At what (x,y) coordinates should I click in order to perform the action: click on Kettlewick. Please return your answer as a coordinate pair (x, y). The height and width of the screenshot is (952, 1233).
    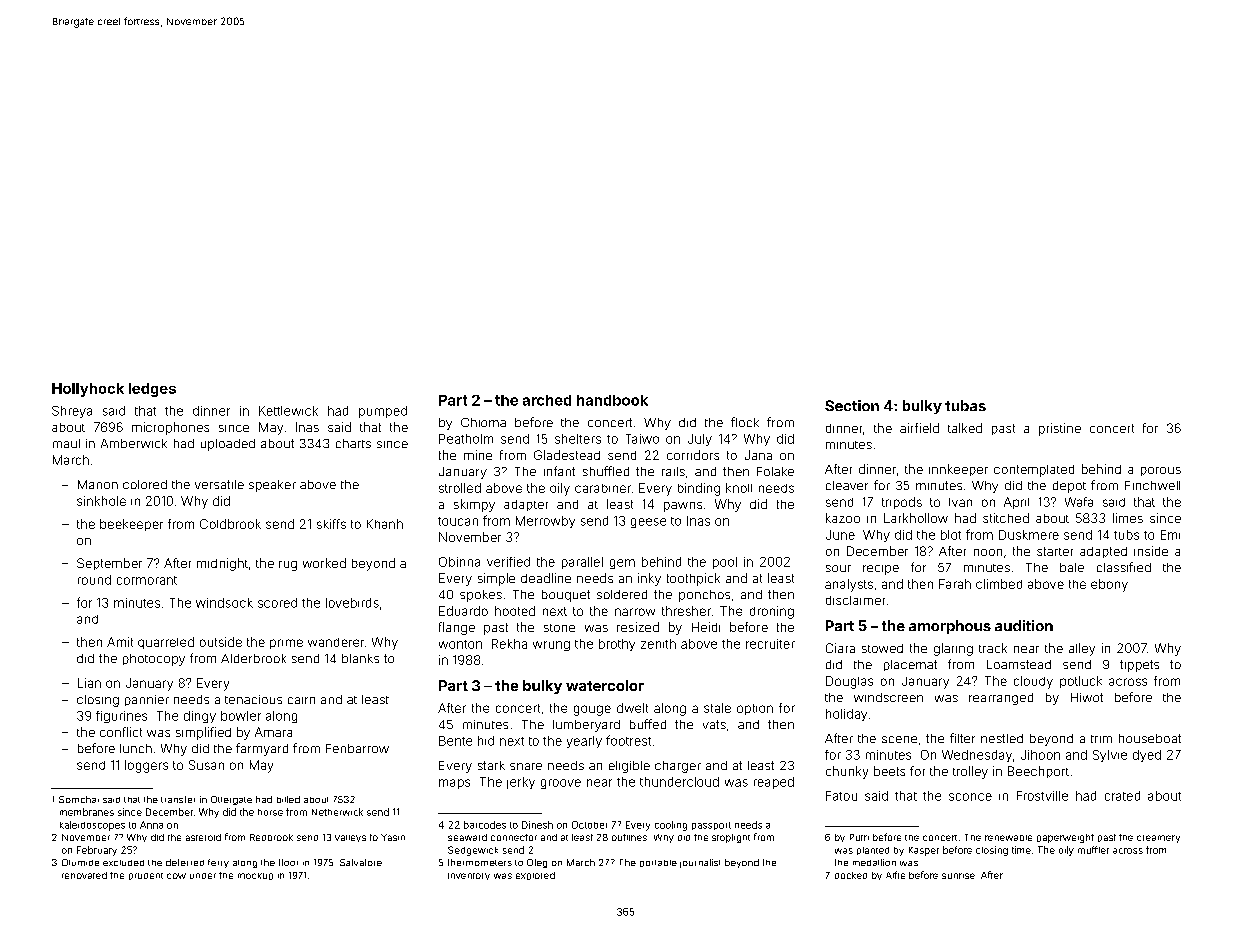
    Looking at the image, I should click on (288, 411).
